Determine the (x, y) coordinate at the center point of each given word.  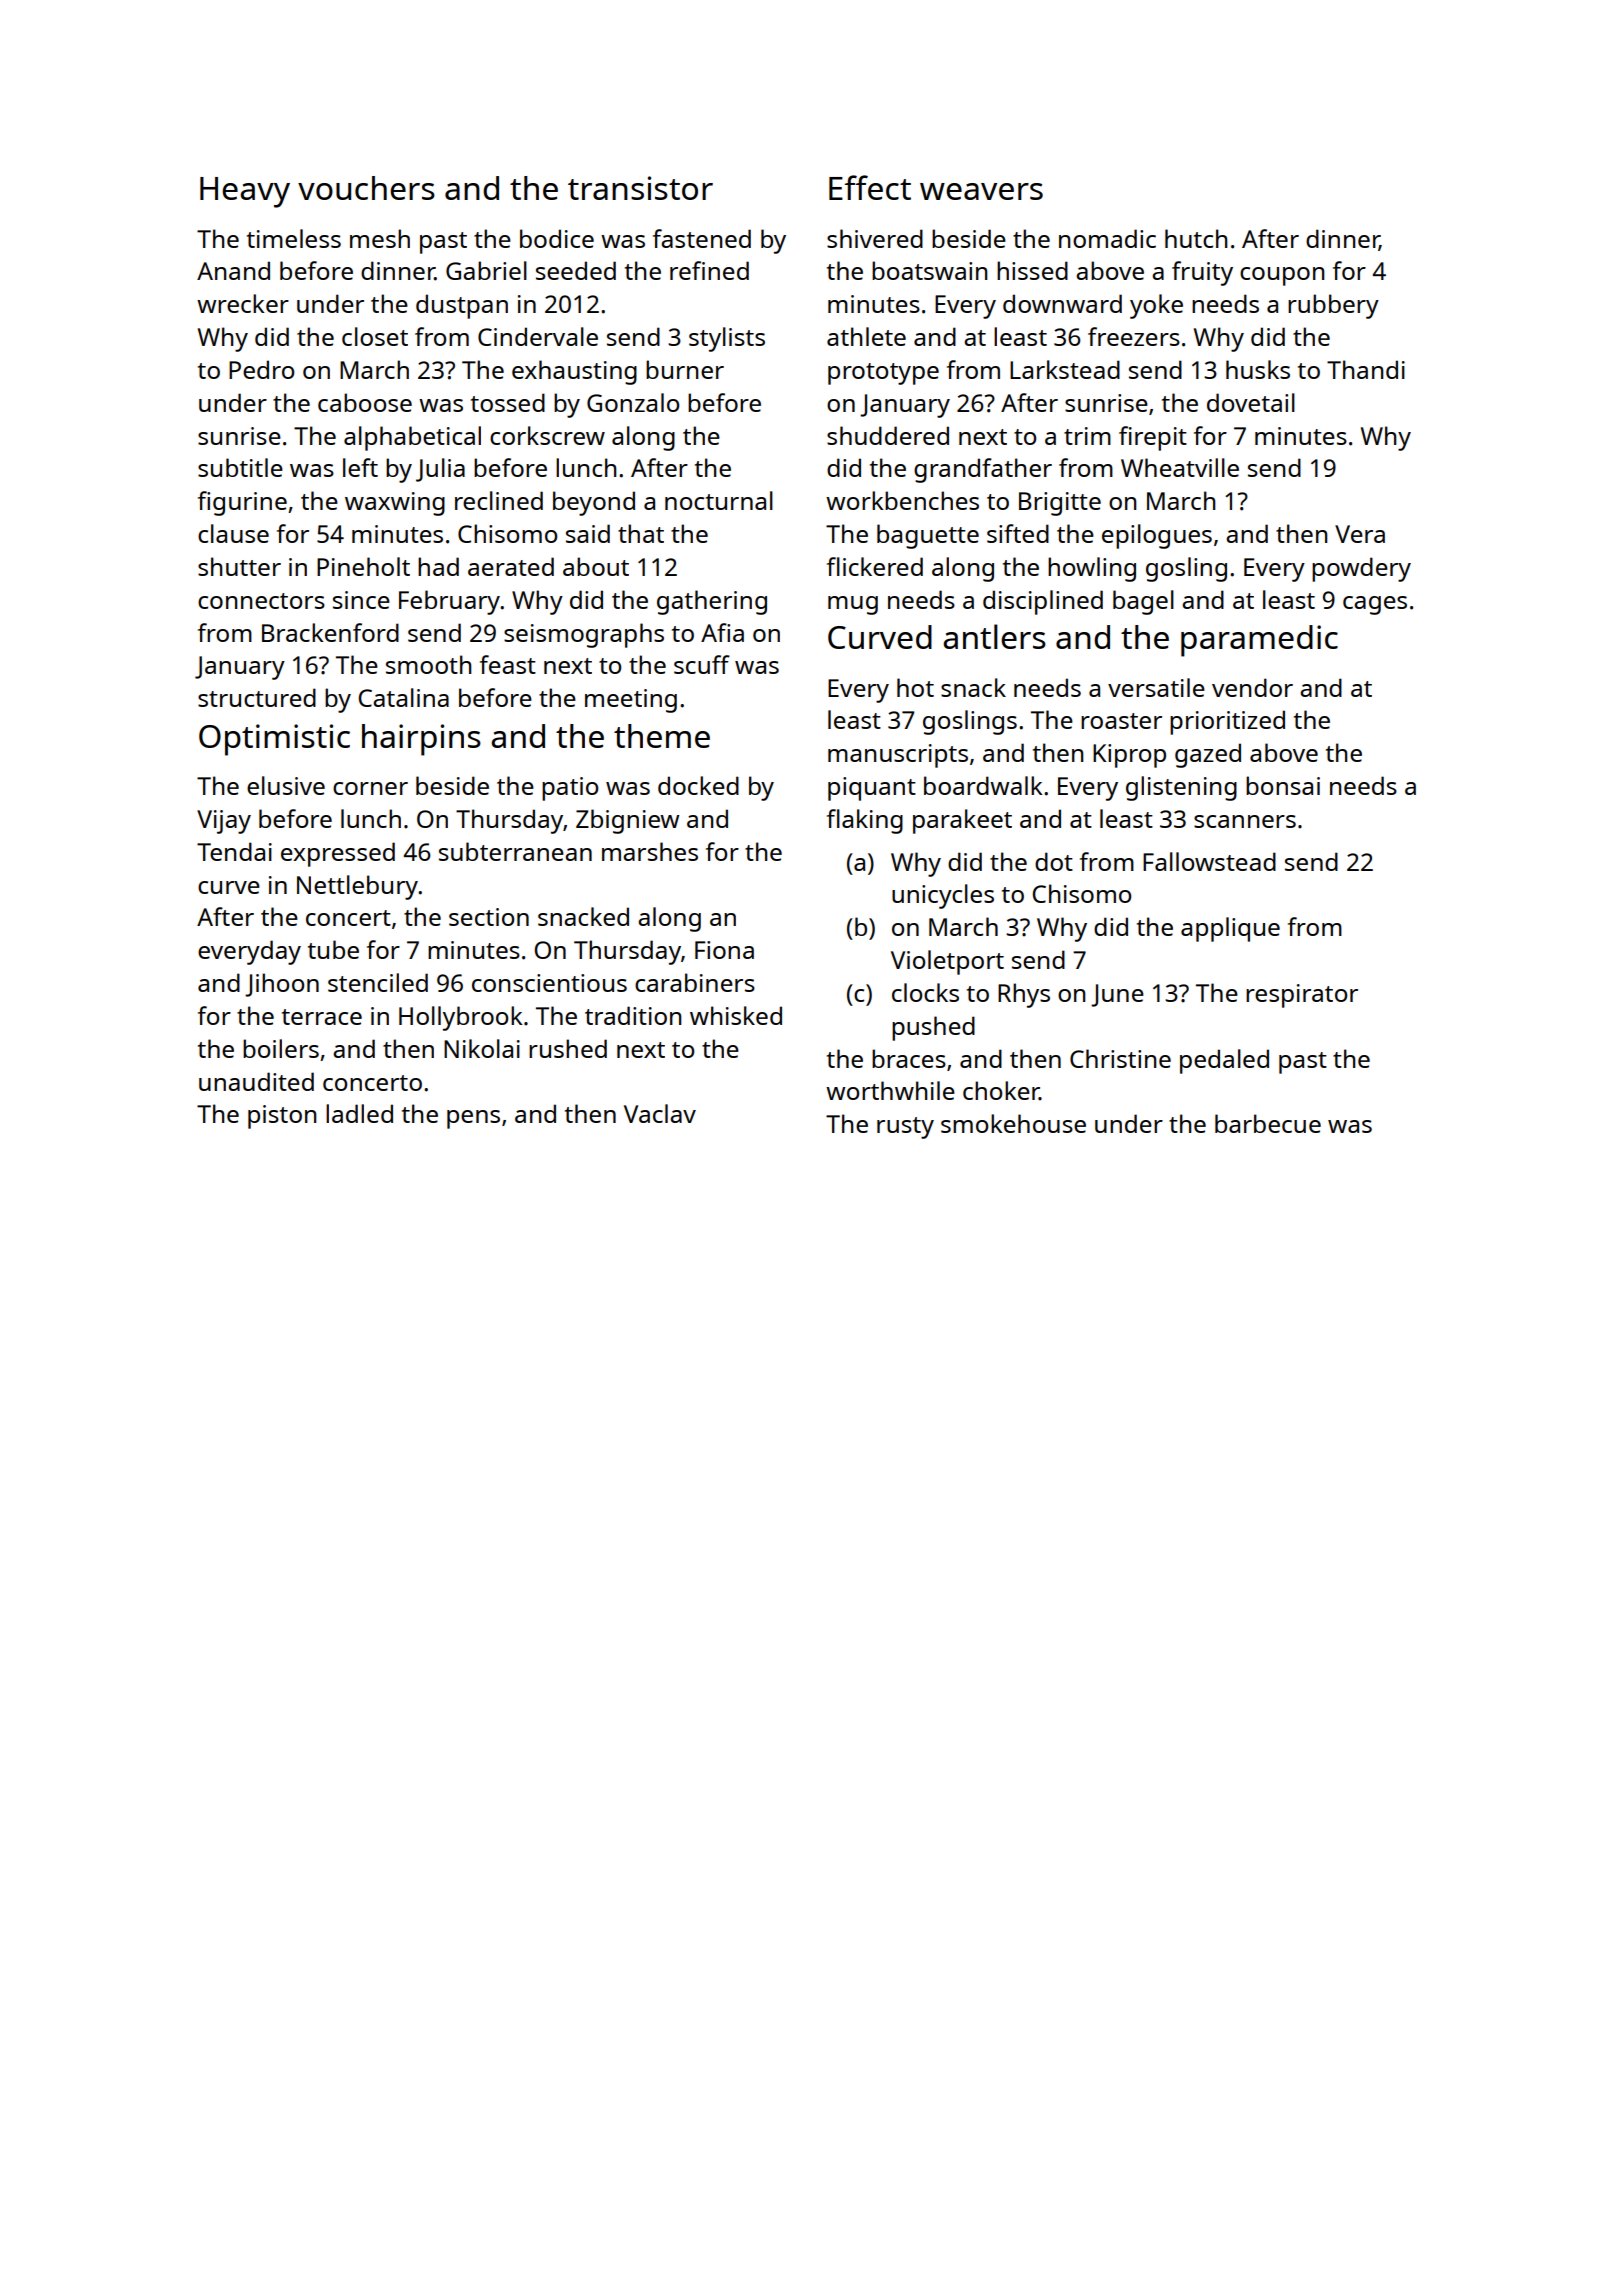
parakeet (962, 821)
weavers (981, 191)
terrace (322, 1017)
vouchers (366, 188)
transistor (640, 188)
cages (1375, 605)
